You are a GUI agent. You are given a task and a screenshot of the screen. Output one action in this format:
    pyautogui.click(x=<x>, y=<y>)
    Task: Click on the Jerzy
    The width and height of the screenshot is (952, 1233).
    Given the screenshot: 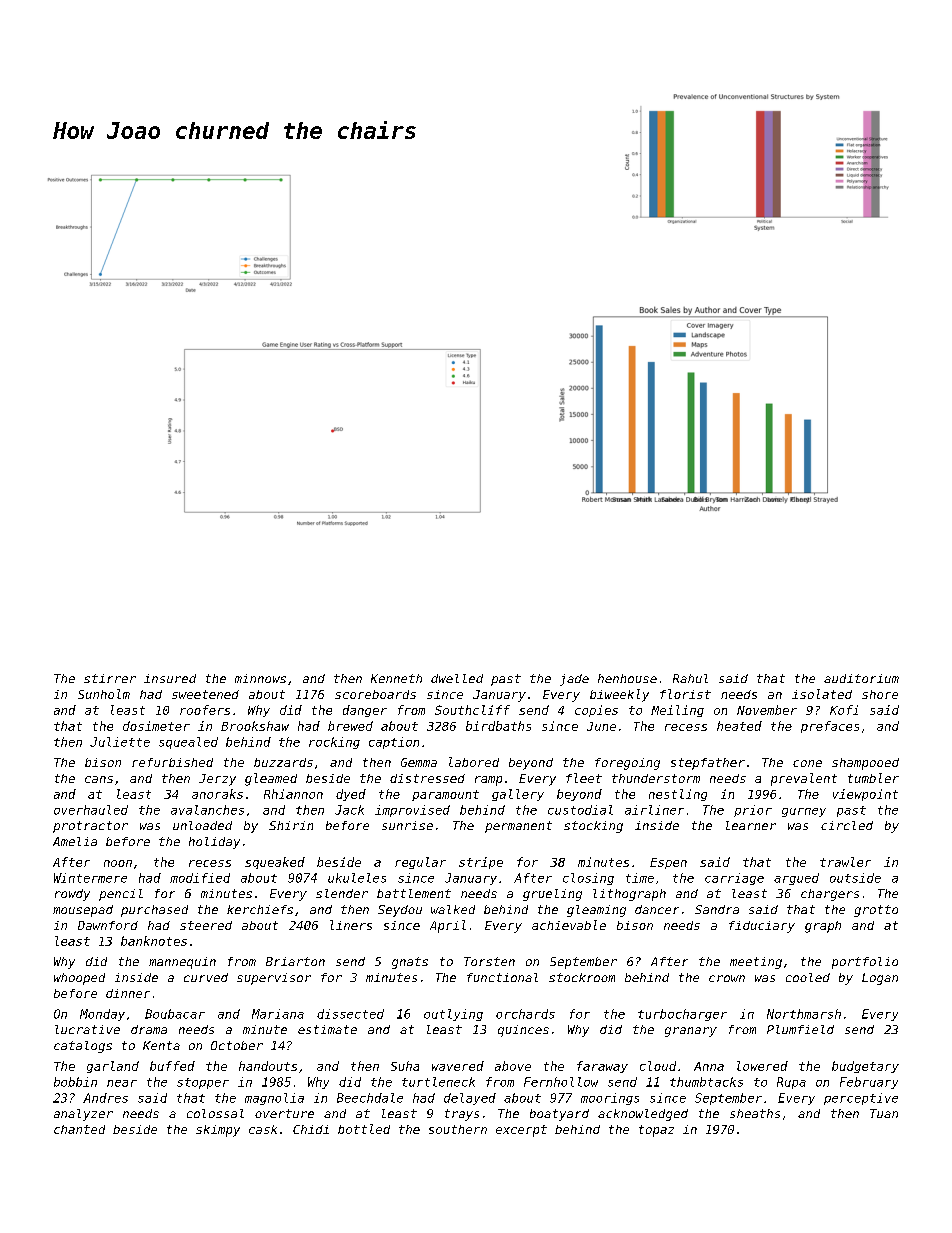 What is the action you would take?
    pyautogui.click(x=217, y=780)
